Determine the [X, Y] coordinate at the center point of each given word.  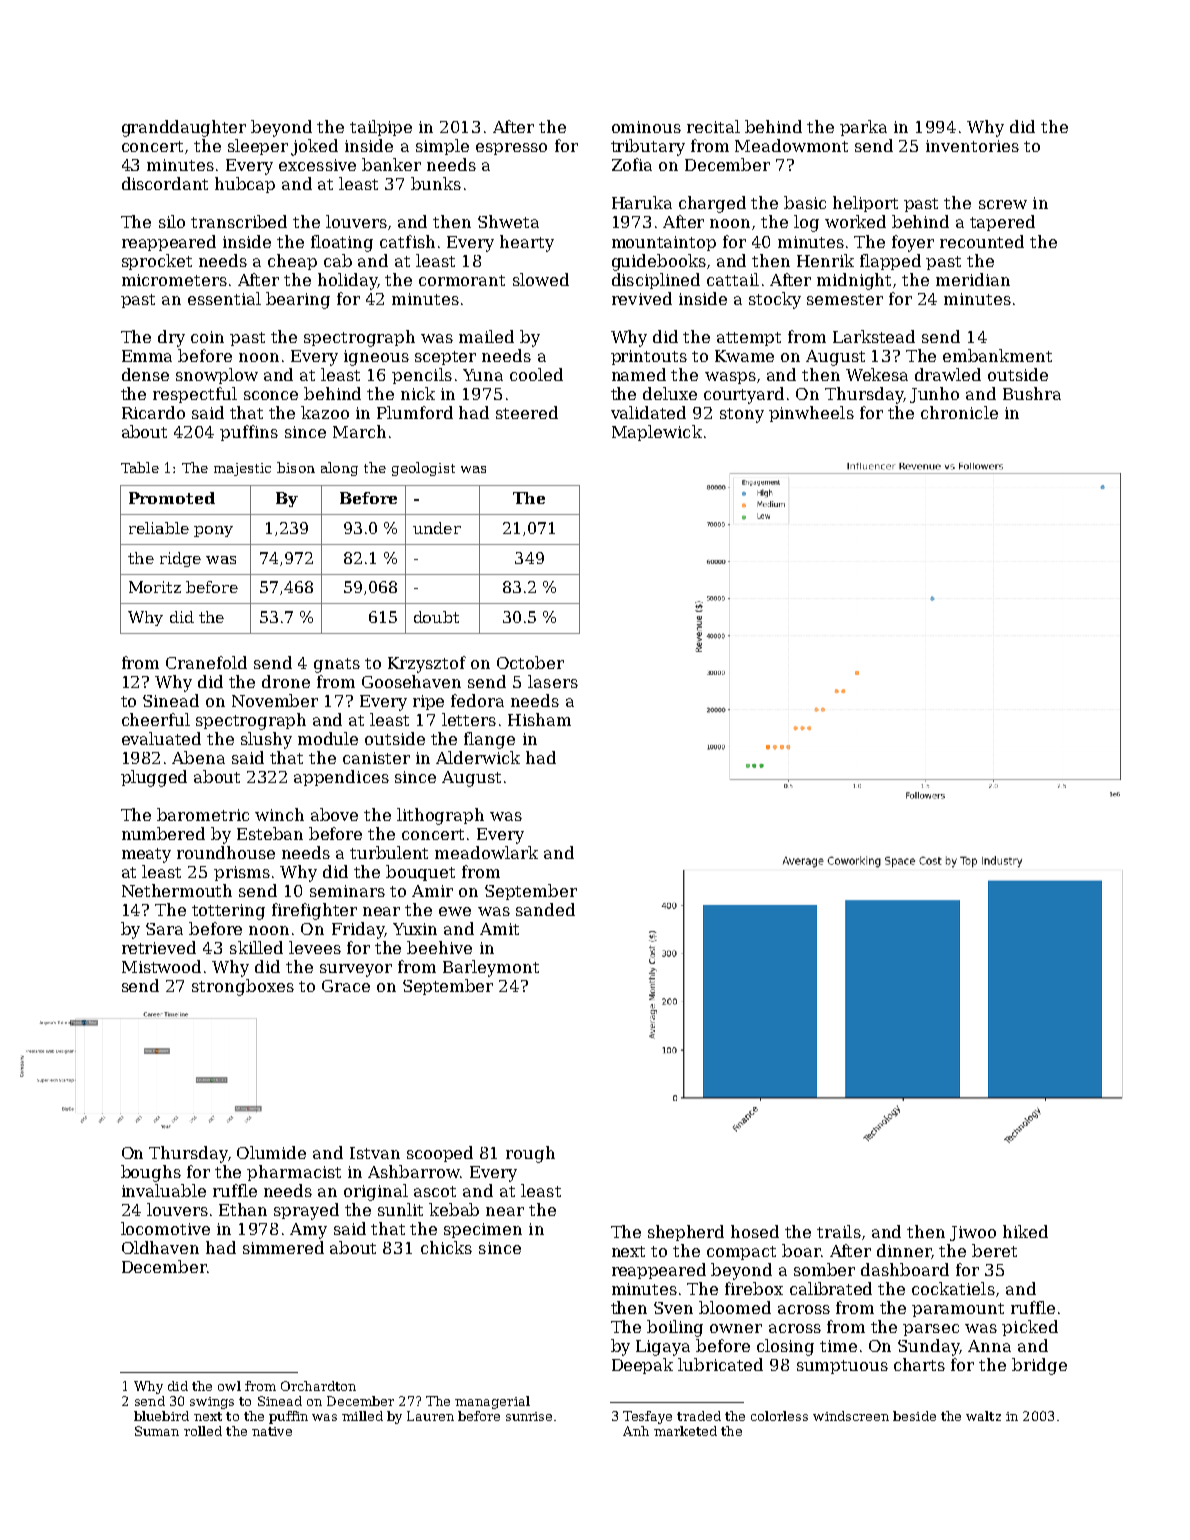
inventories [972, 146]
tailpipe [381, 128]
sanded [545, 909]
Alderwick [478, 757]
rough [530, 1154]
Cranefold [206, 662]
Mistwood [161, 966]
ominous [646, 127]
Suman [157, 1431]
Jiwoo [973, 1233]
